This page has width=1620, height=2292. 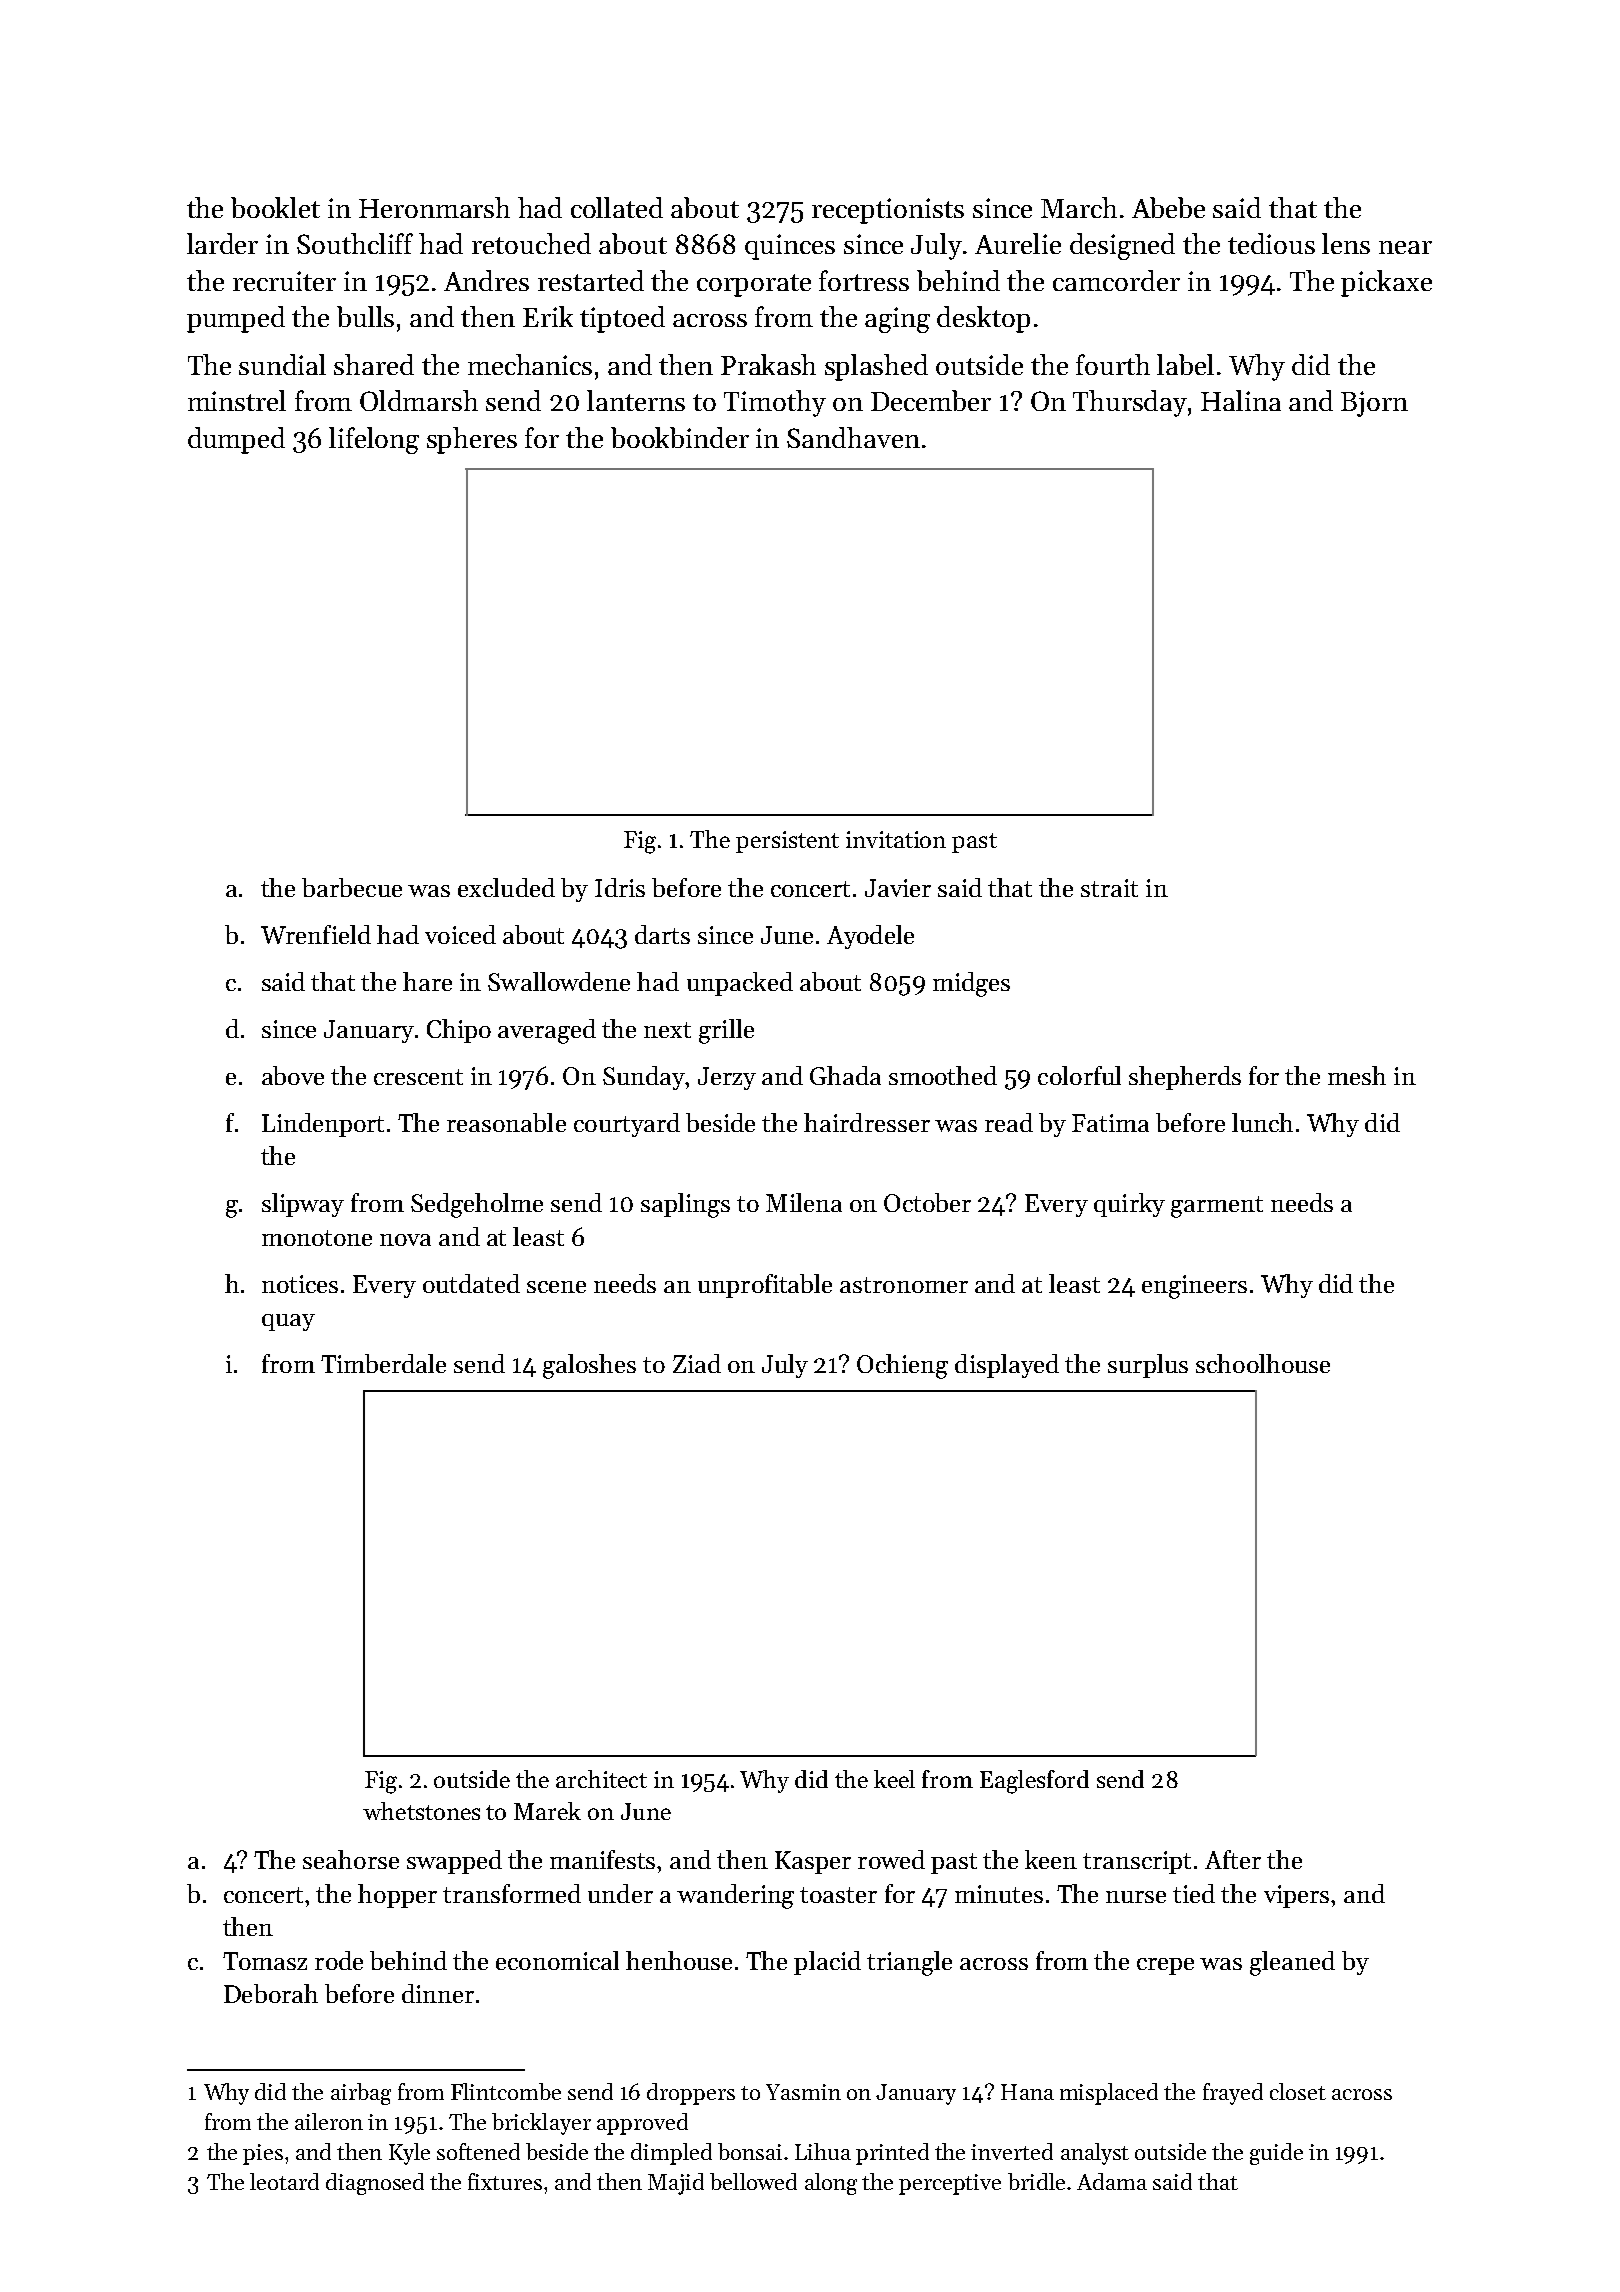 I want to click on Kasper, so click(x=813, y=1862).
